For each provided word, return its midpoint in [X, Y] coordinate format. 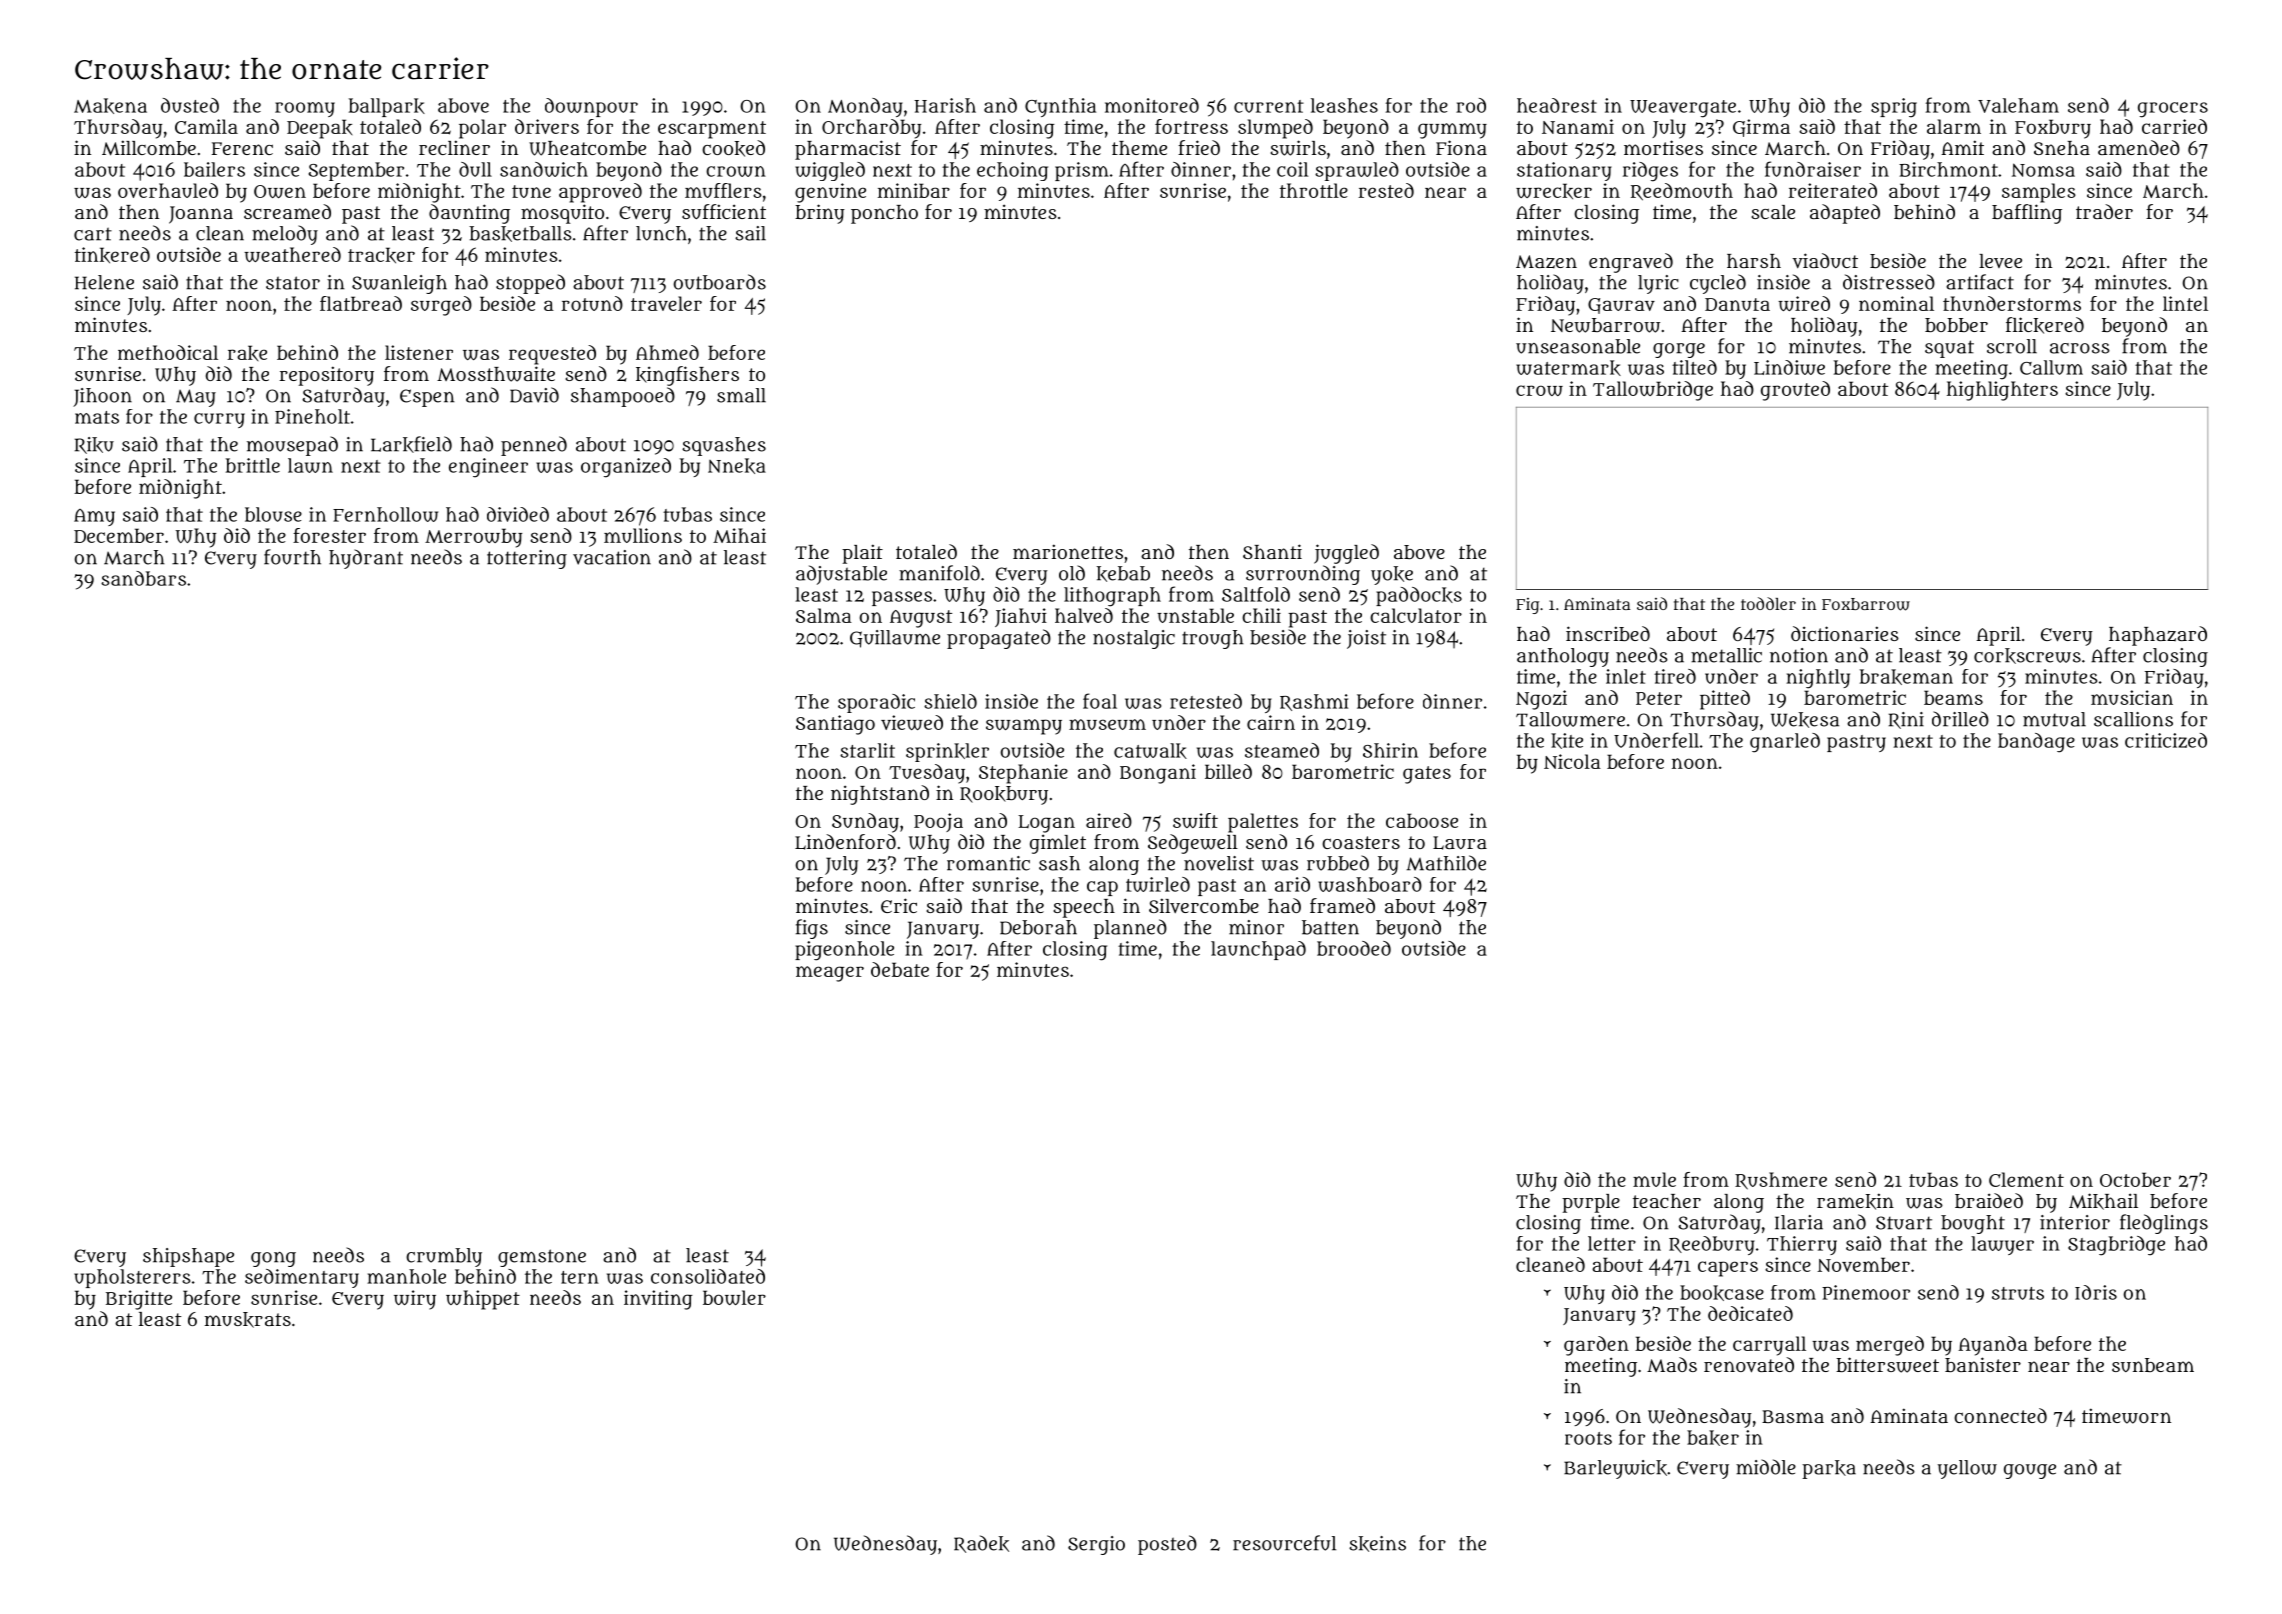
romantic [988, 863]
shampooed [623, 397]
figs [812, 929]
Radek [981, 1544]
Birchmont [1948, 169]
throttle [1314, 190]
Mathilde [1446, 863]
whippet [483, 1300]
